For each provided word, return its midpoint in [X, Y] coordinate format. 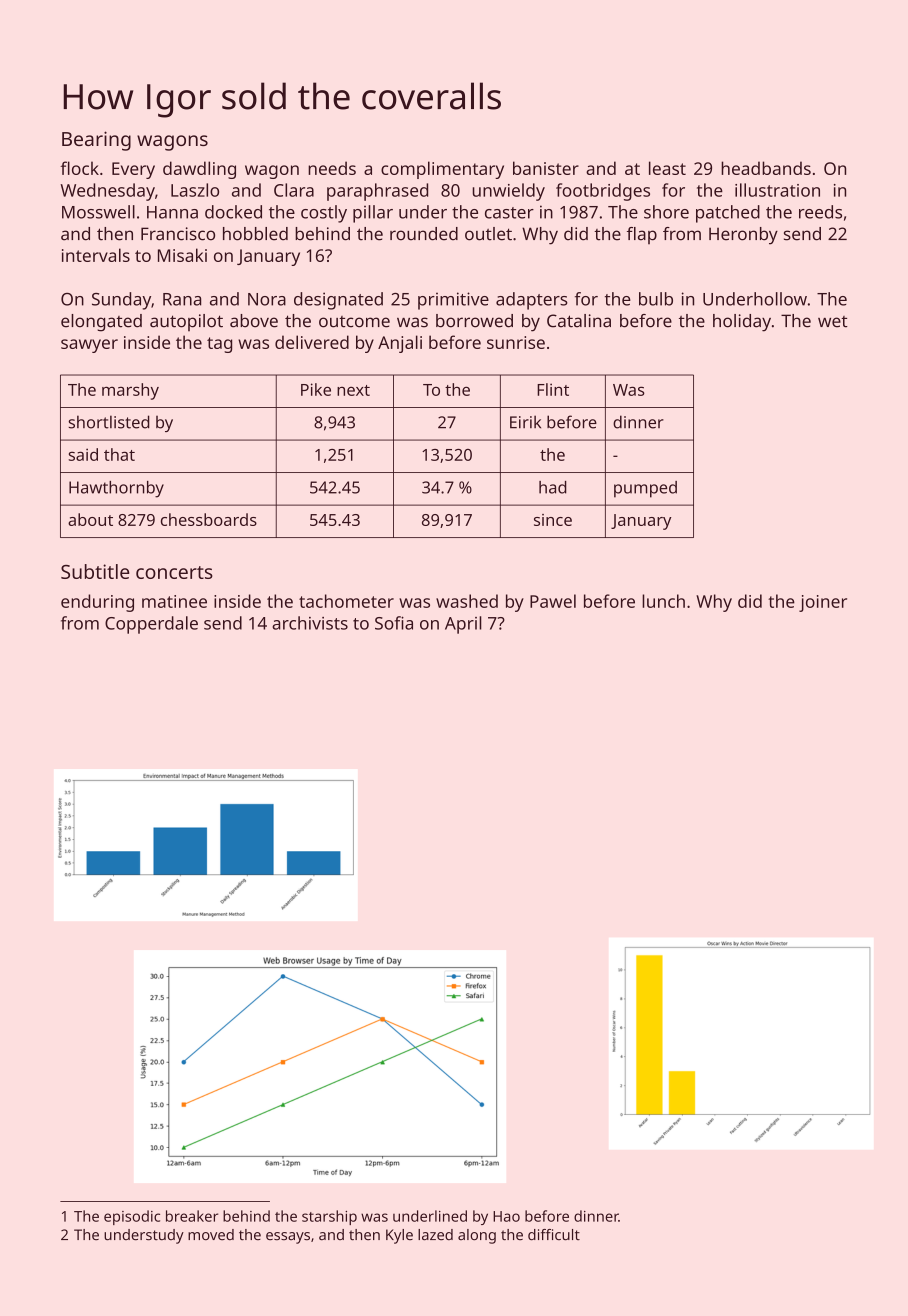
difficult [554, 1235]
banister [546, 168]
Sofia [394, 623]
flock [79, 168]
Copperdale [151, 625]
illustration [777, 190]
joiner [823, 603]
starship [329, 1217]
